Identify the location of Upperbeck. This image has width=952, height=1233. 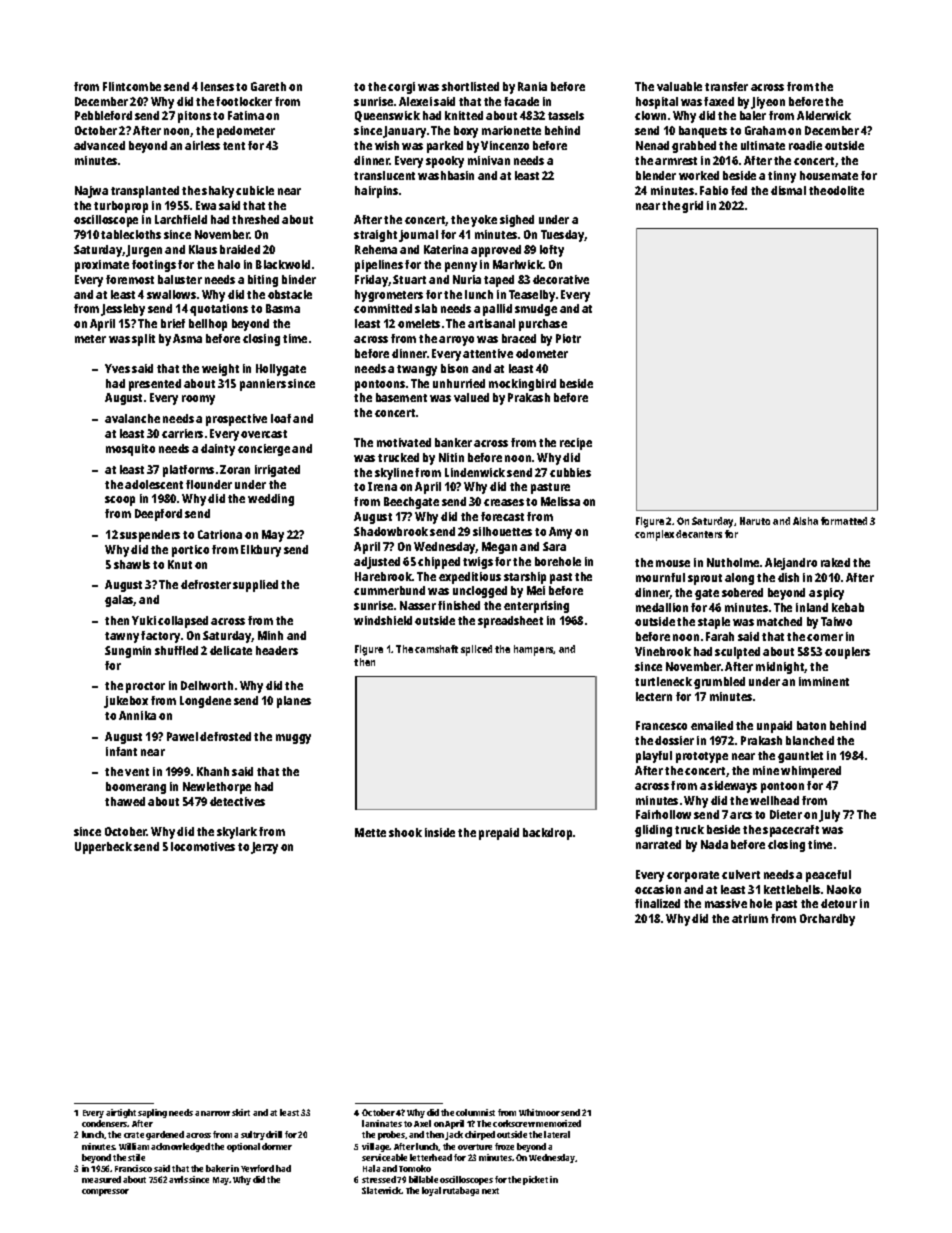
(103, 848).
